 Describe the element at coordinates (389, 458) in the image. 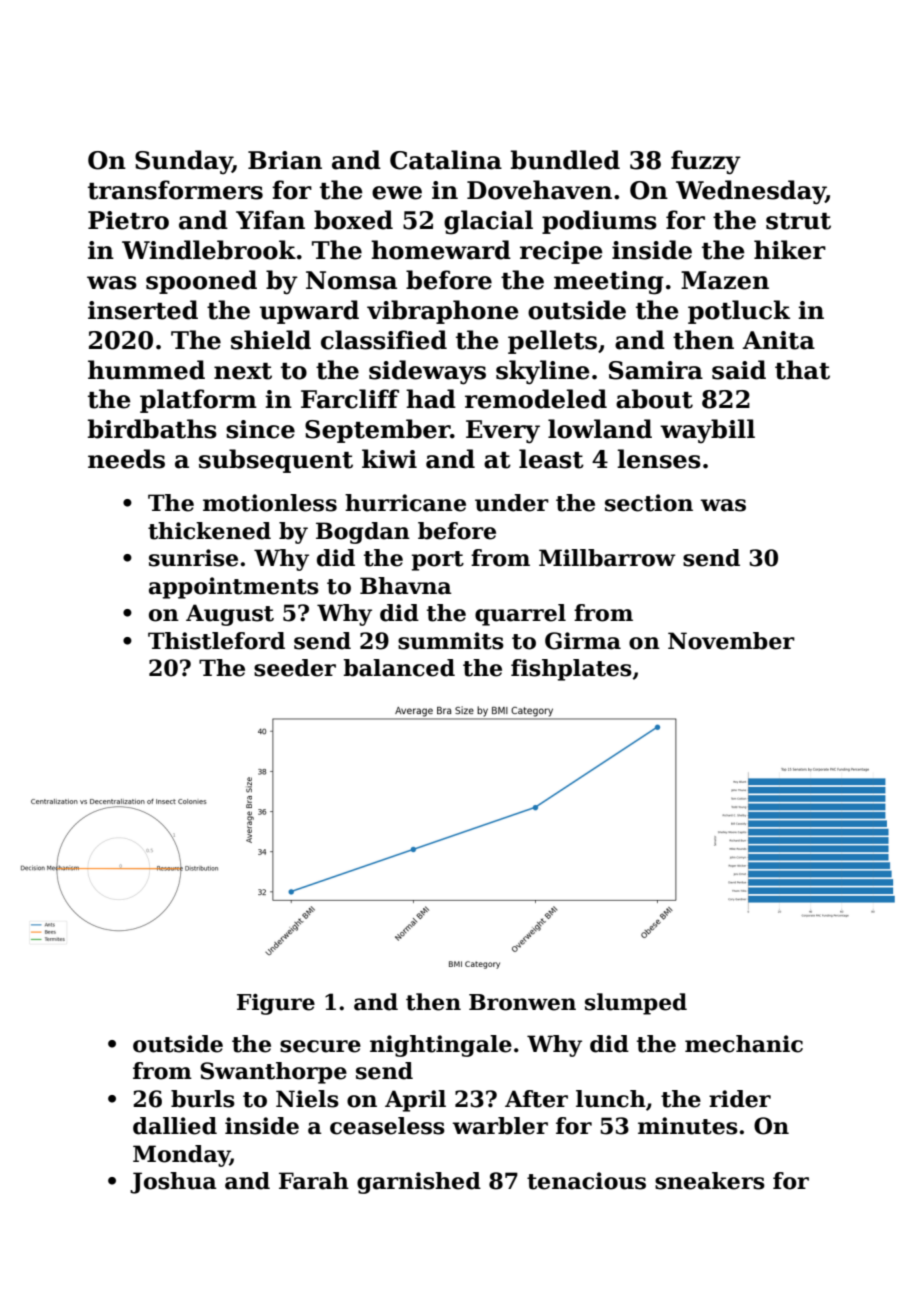

I see `kiwi` at that location.
